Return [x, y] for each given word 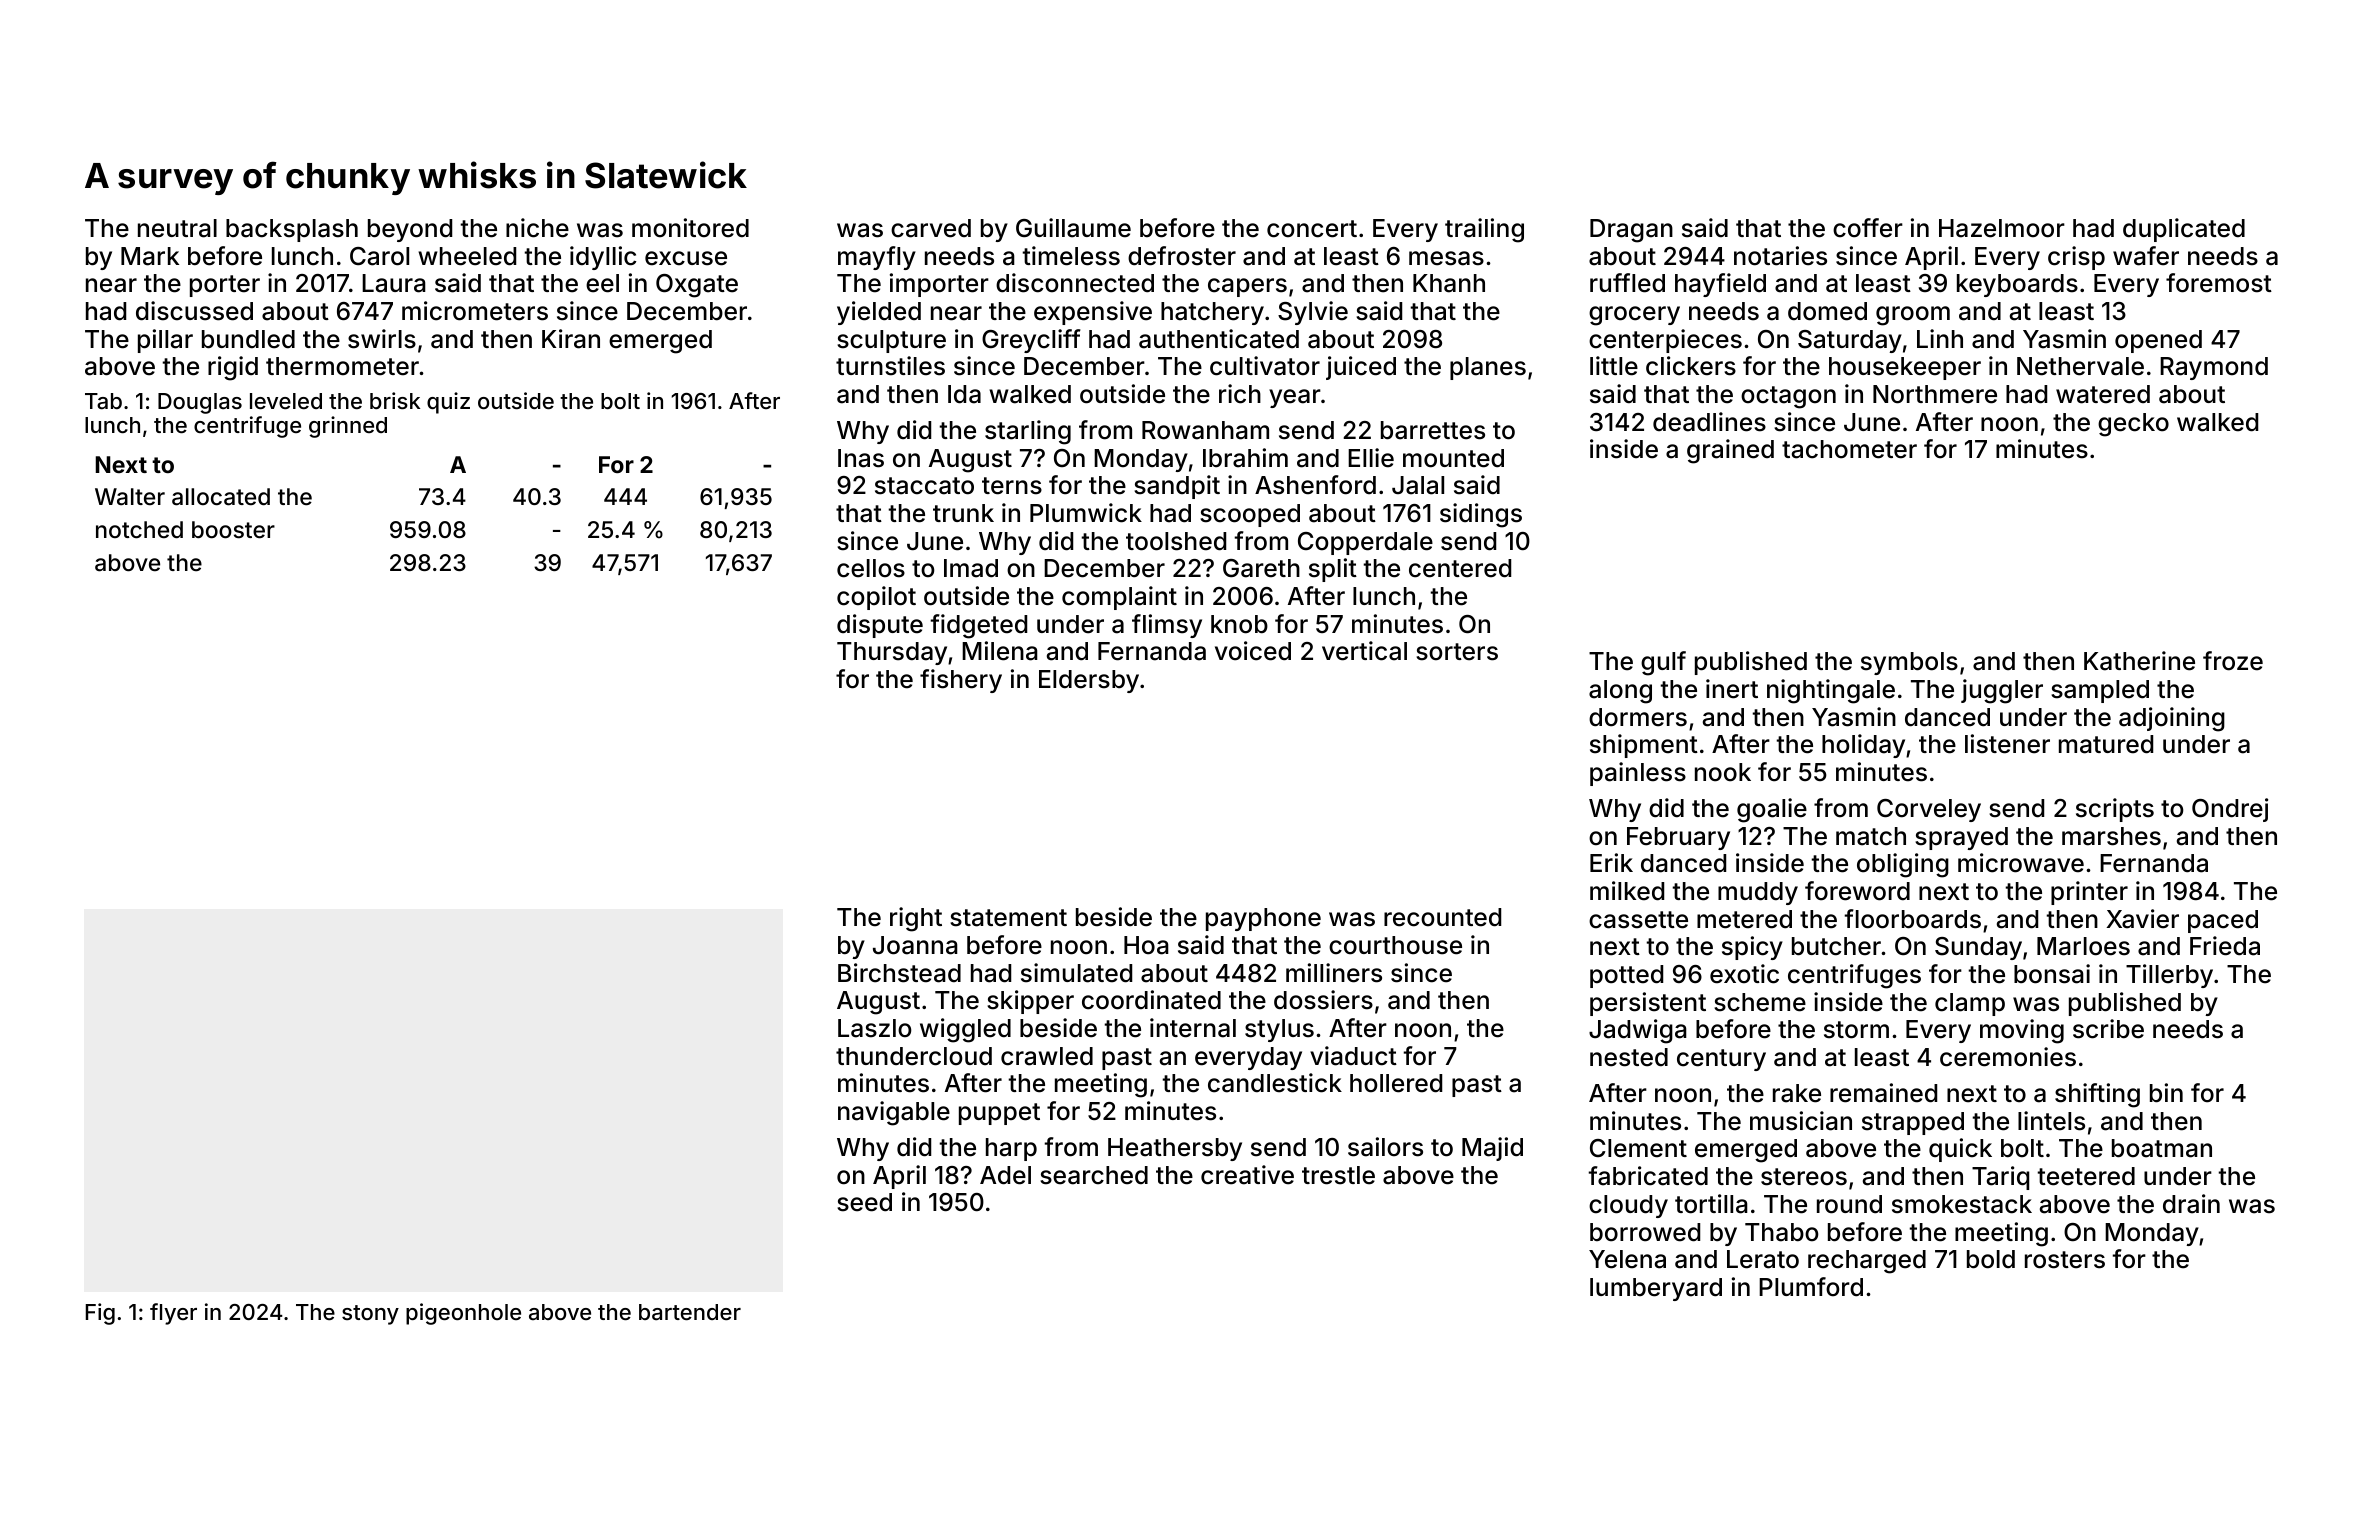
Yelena [1627, 1259]
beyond [410, 230]
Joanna [915, 945]
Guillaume [1073, 228]
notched [139, 530]
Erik [1611, 862]
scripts [2115, 810]
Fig [100, 1314]
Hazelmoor [2002, 228]
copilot [876, 598]
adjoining [2172, 719]
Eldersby [1089, 681]
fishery [961, 681]
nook [1723, 772]
